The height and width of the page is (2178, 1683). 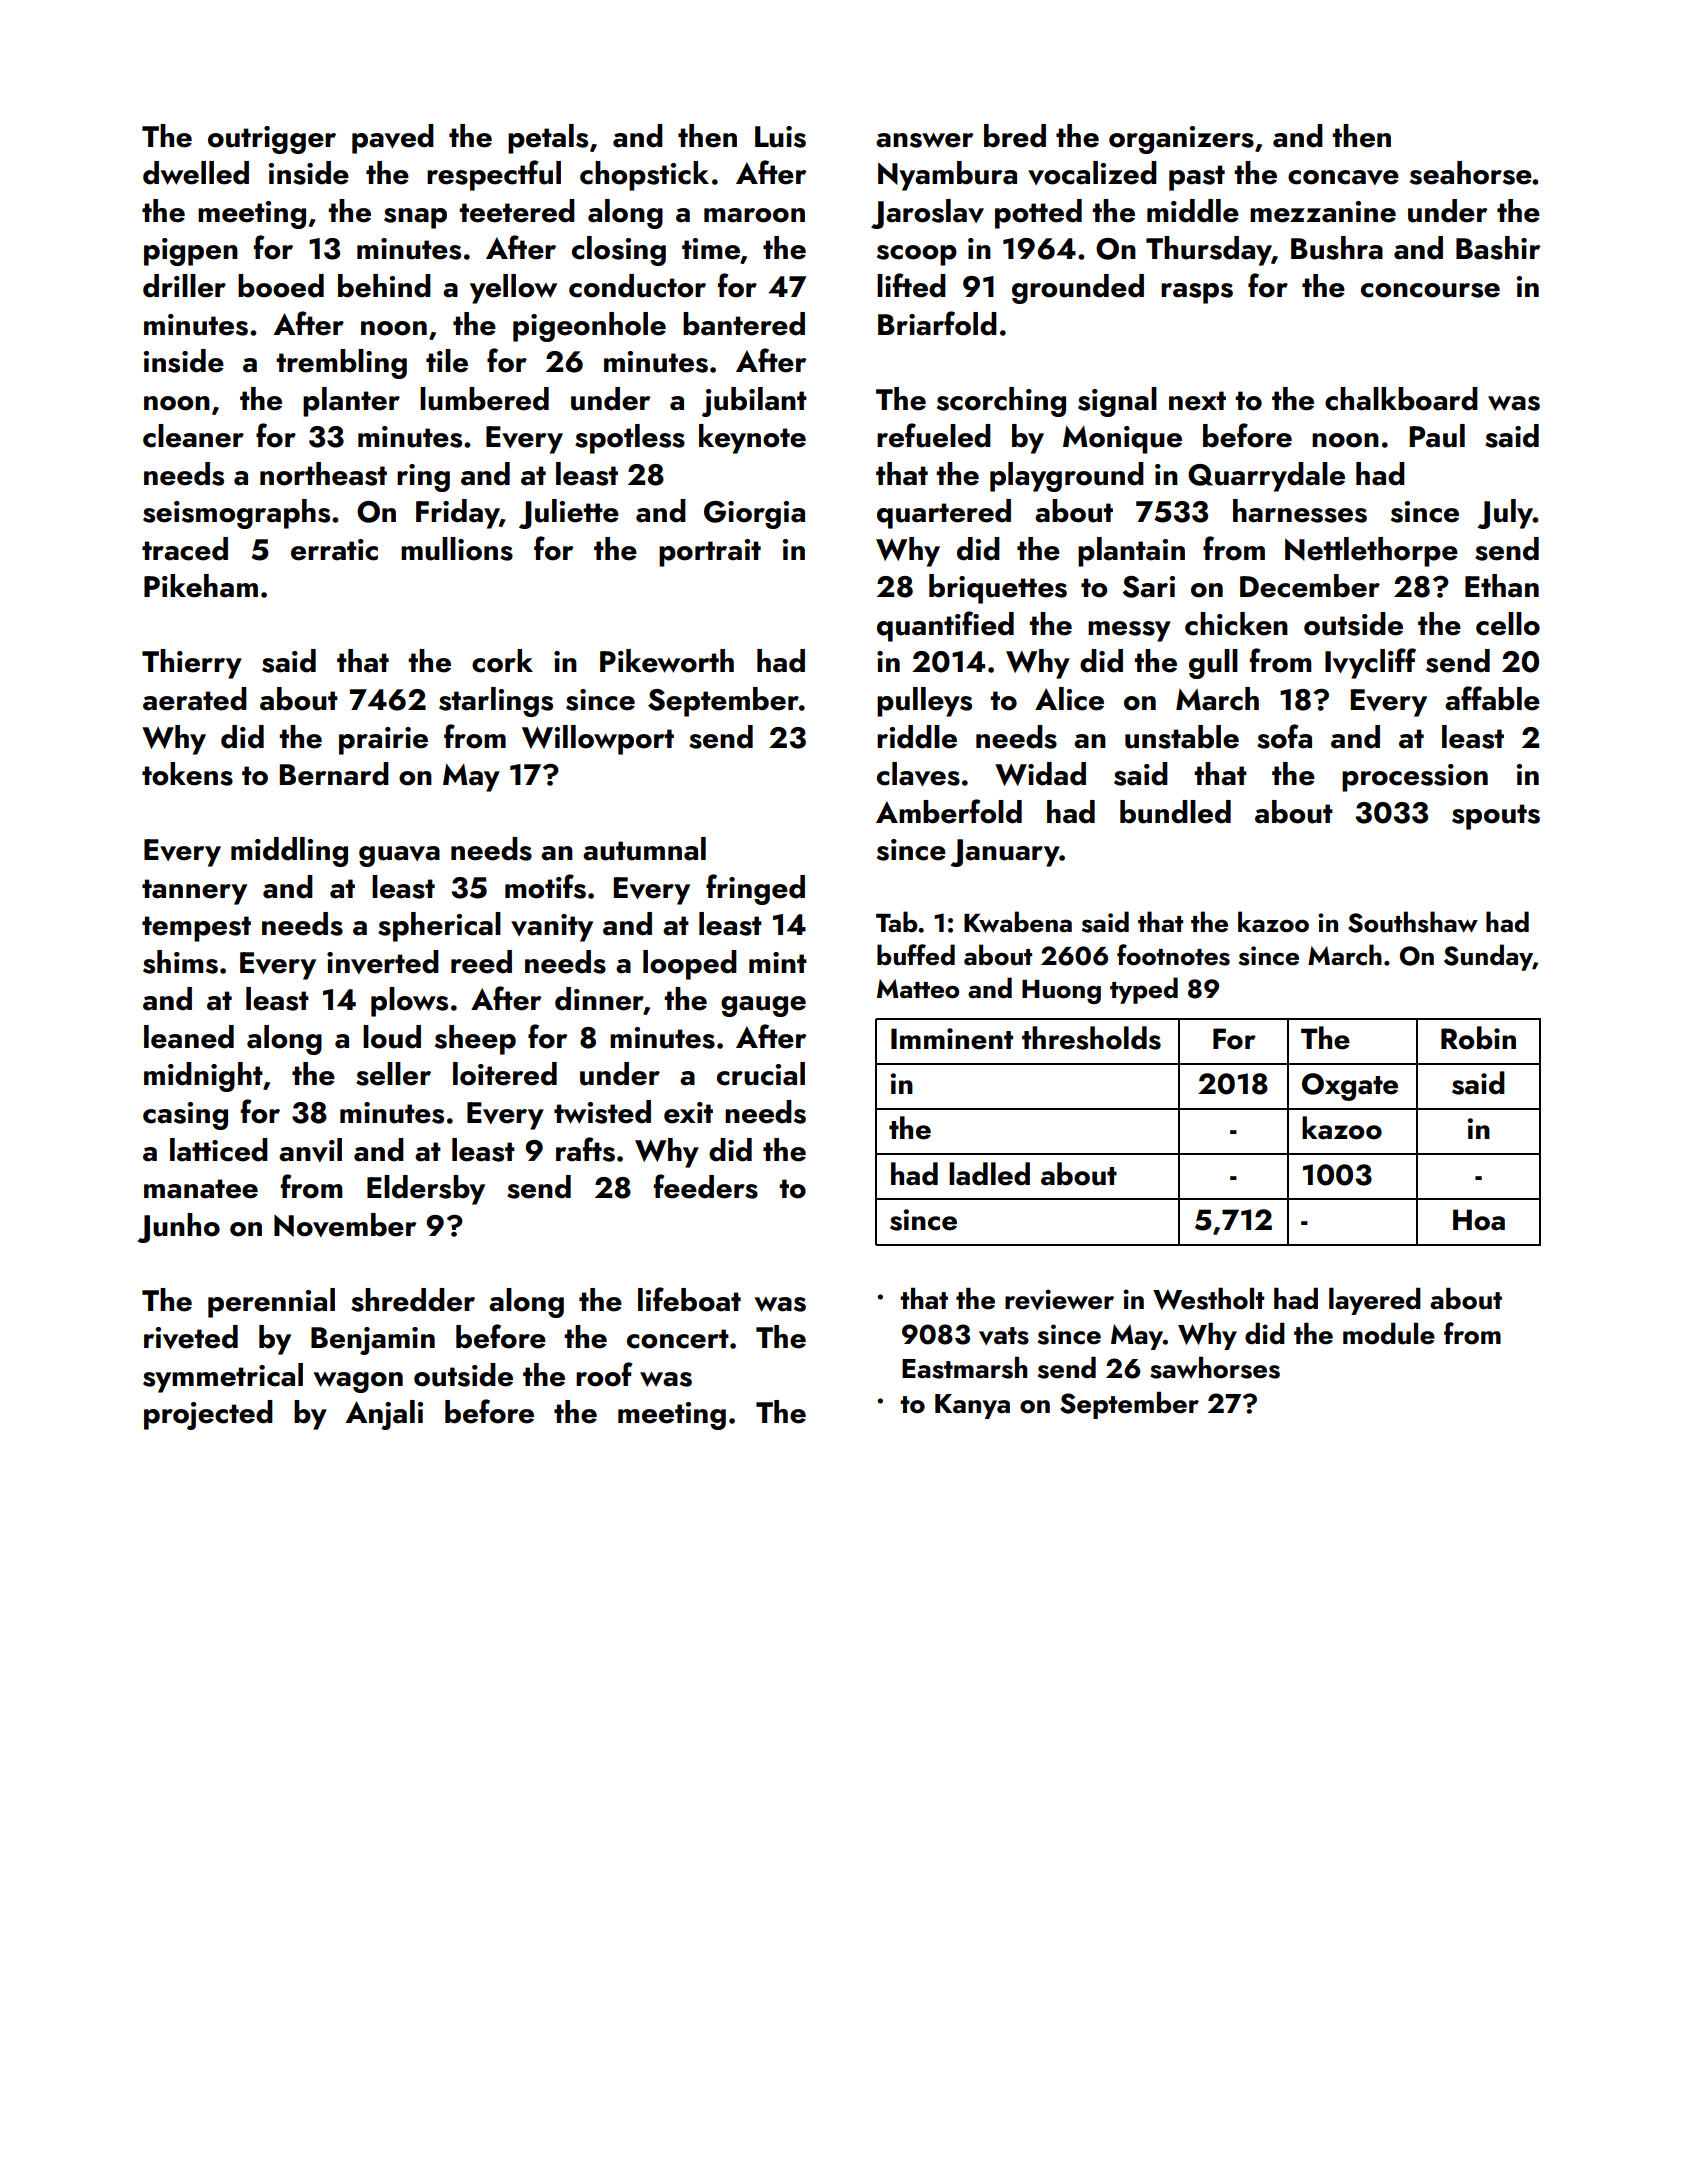 I want to click on reviewer, so click(x=1059, y=1299).
